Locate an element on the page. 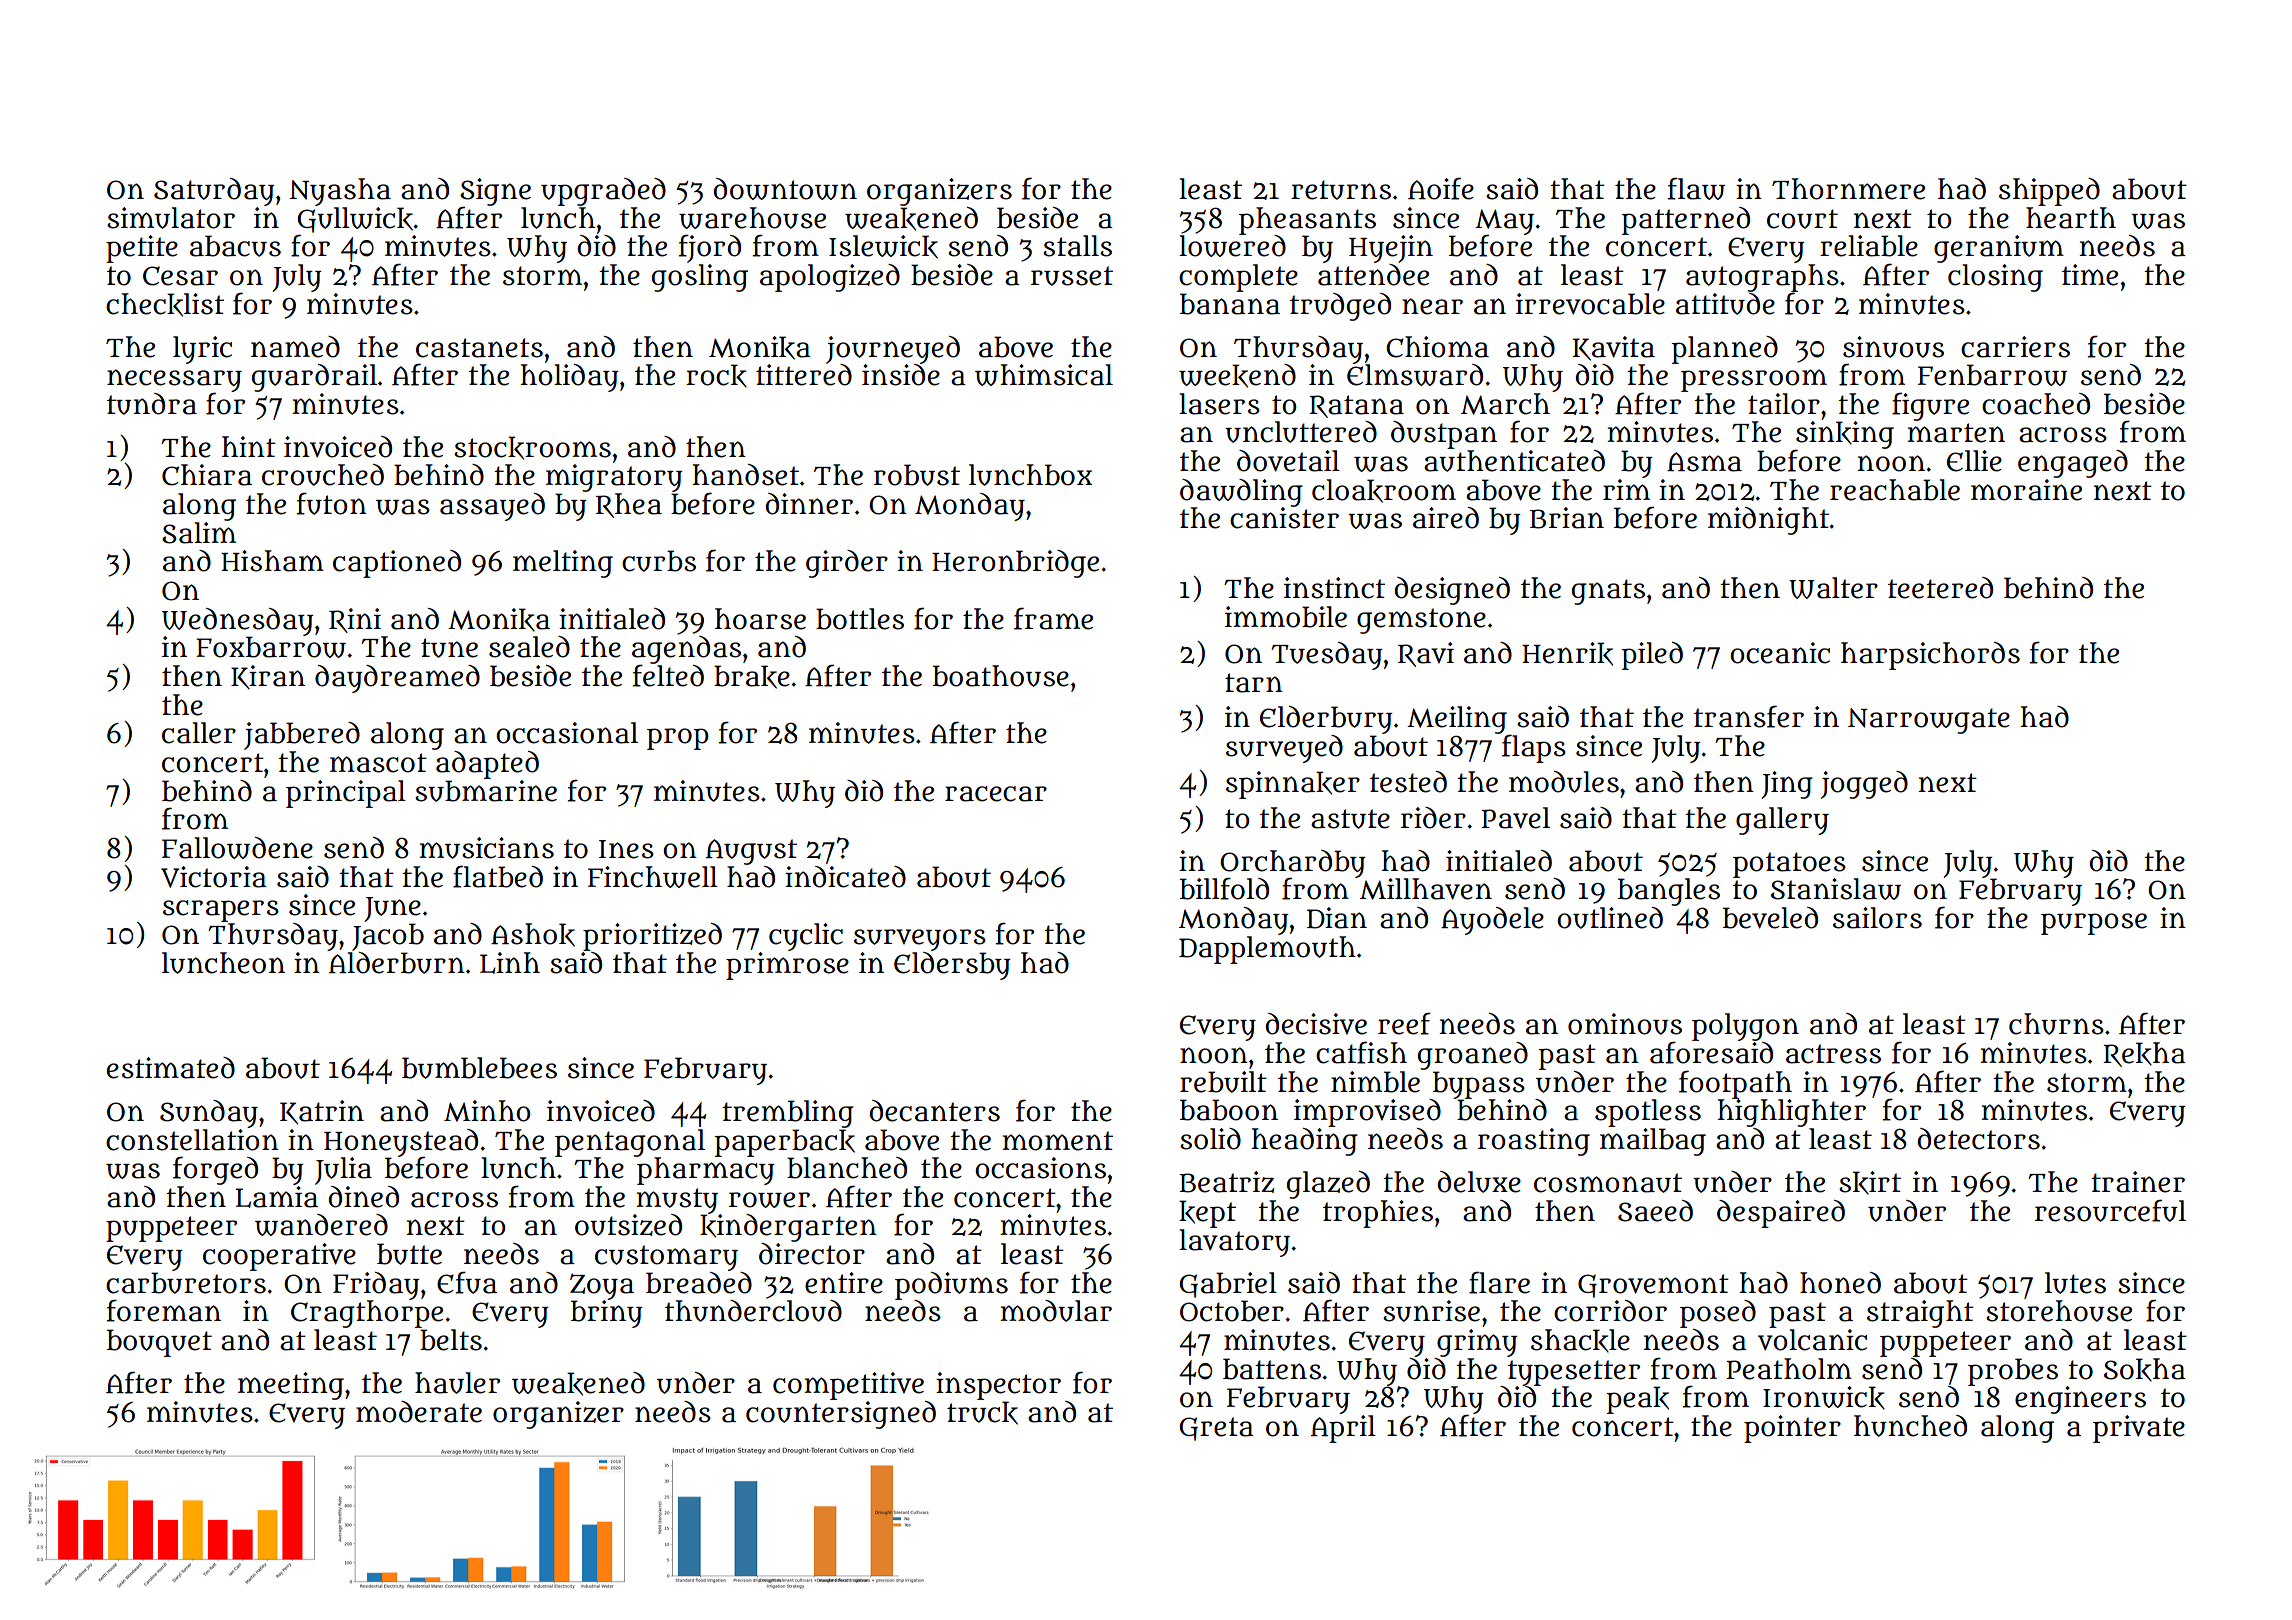 The image size is (2292, 1620). sinking is located at coordinates (1845, 435).
